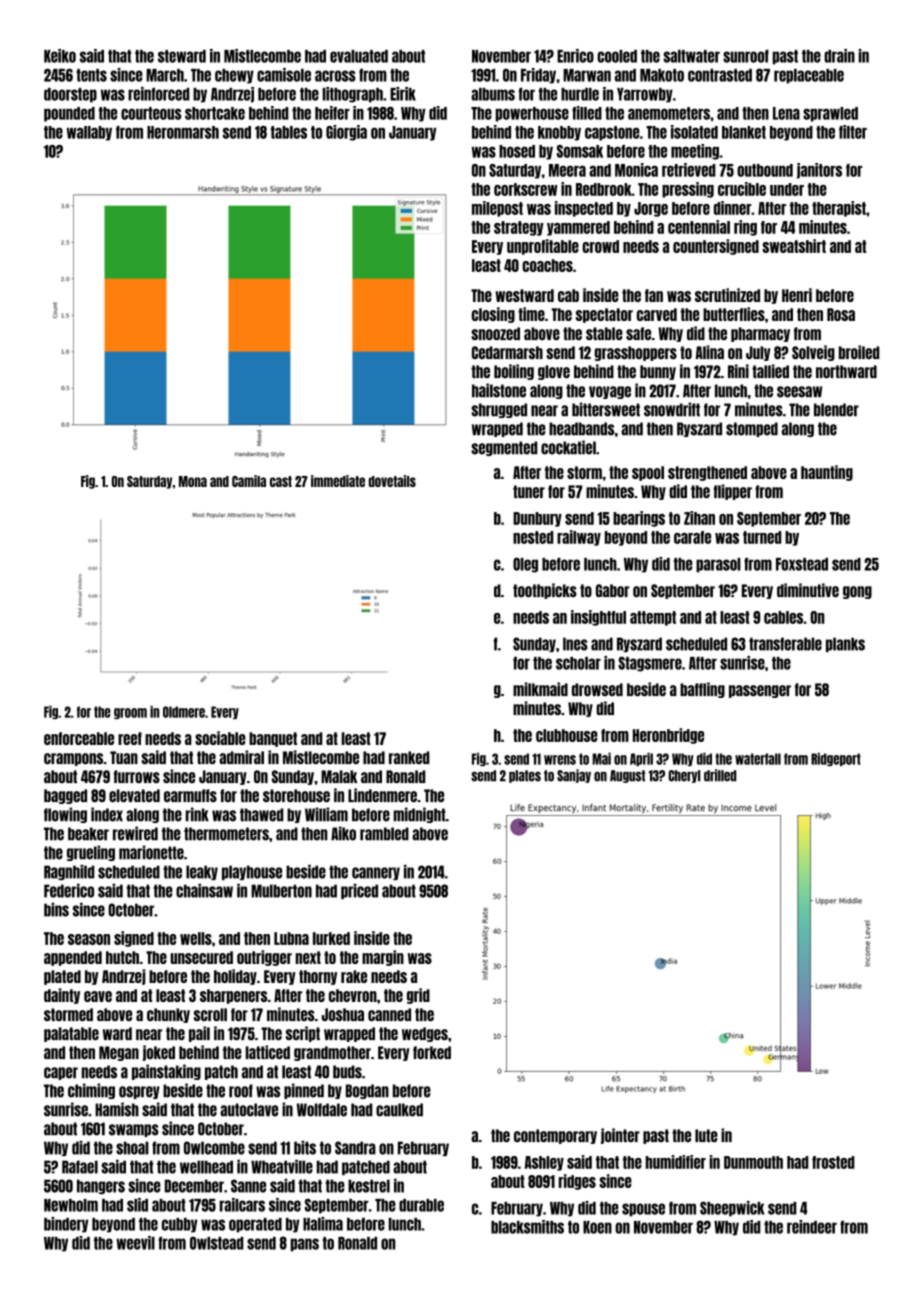  What do you see at coordinates (214, 1148) in the screenshot?
I see `Owlcombe` at bounding box center [214, 1148].
